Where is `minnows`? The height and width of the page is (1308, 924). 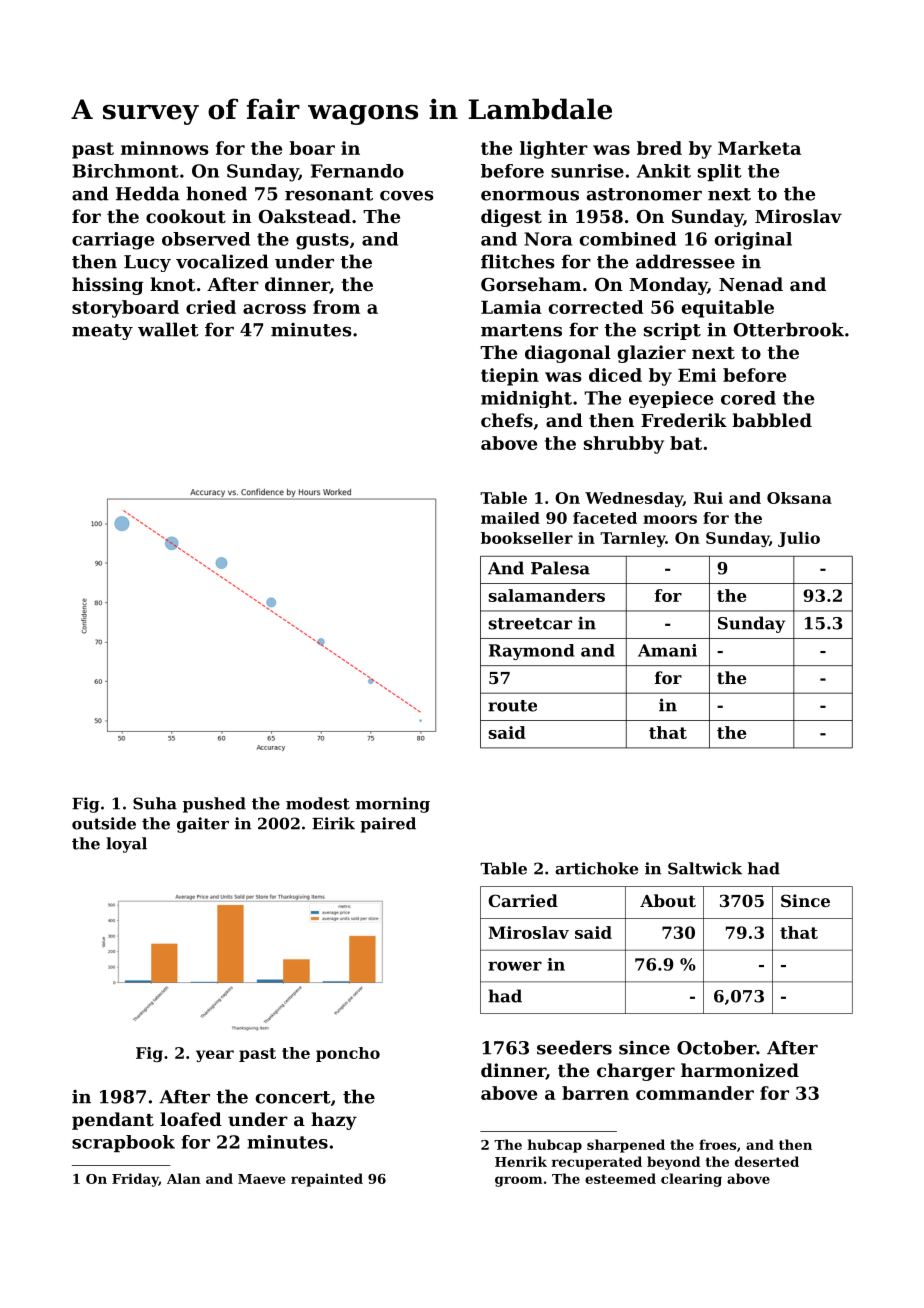
minnows is located at coordinates (164, 148).
